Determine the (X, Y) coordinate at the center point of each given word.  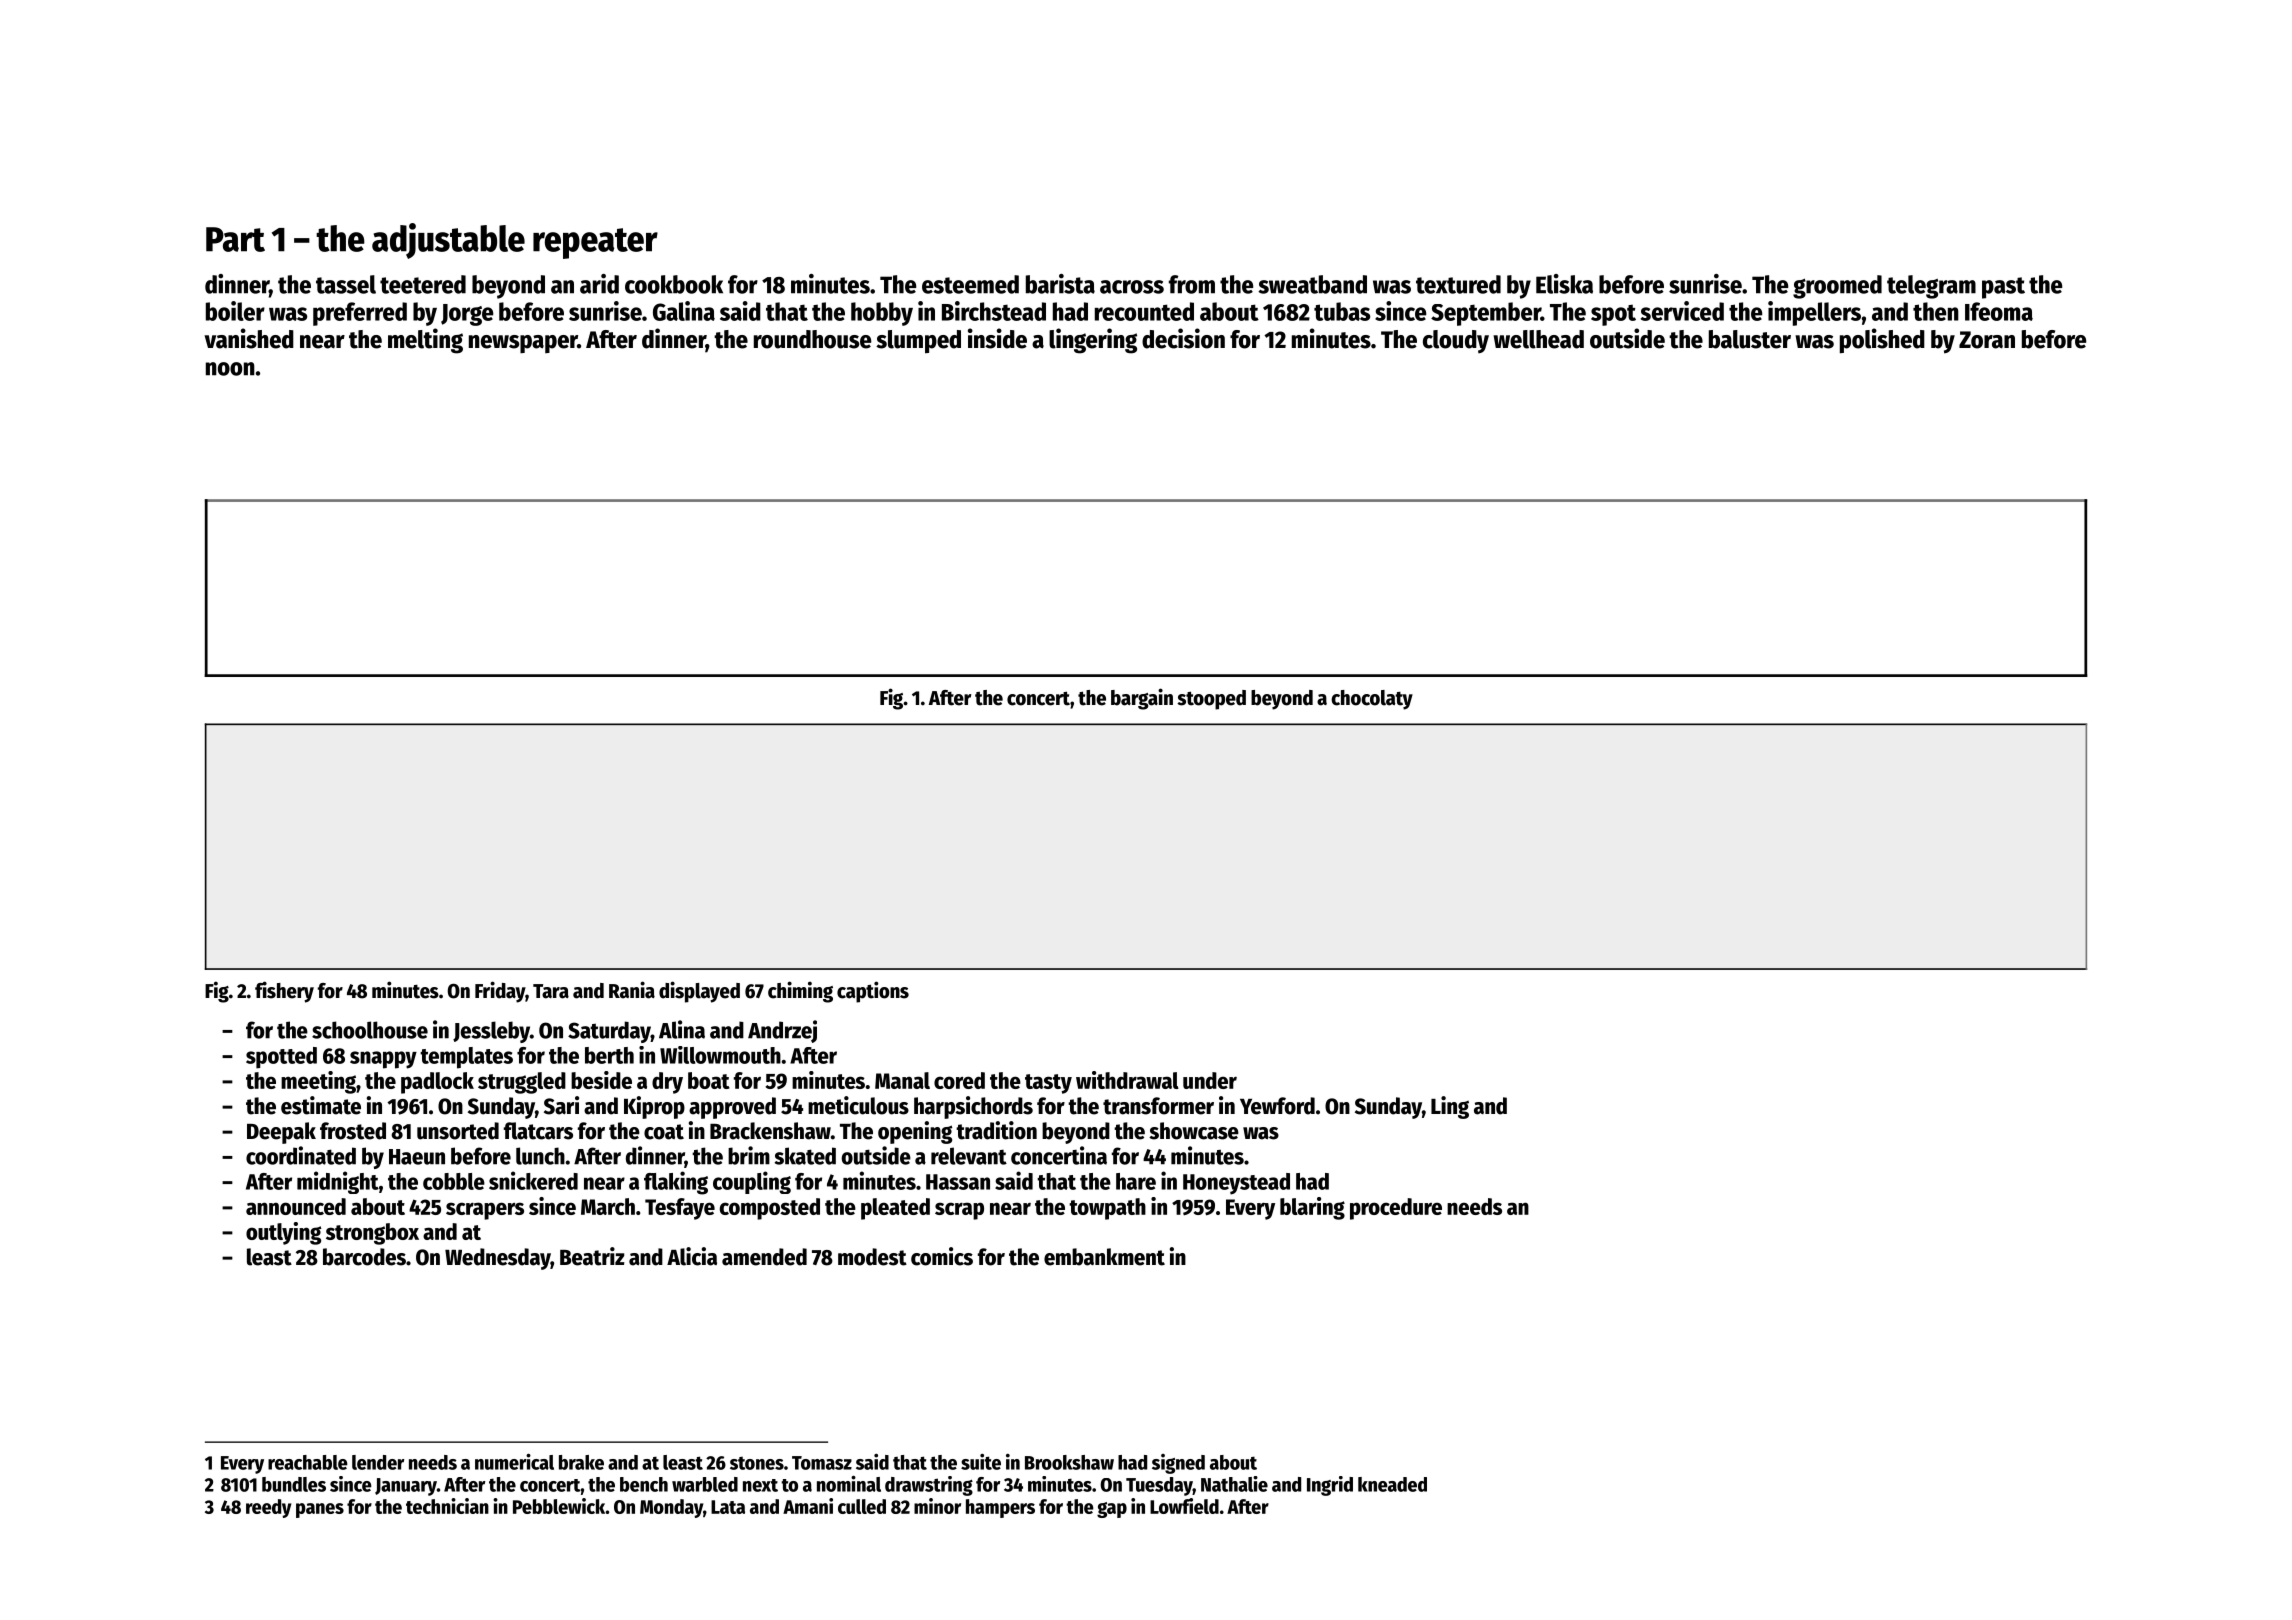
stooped (1211, 700)
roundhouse (812, 339)
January (406, 1487)
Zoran (1987, 340)
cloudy (1456, 341)
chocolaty (1372, 700)
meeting (318, 1082)
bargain (1142, 699)
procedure (1396, 1209)
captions (873, 992)
